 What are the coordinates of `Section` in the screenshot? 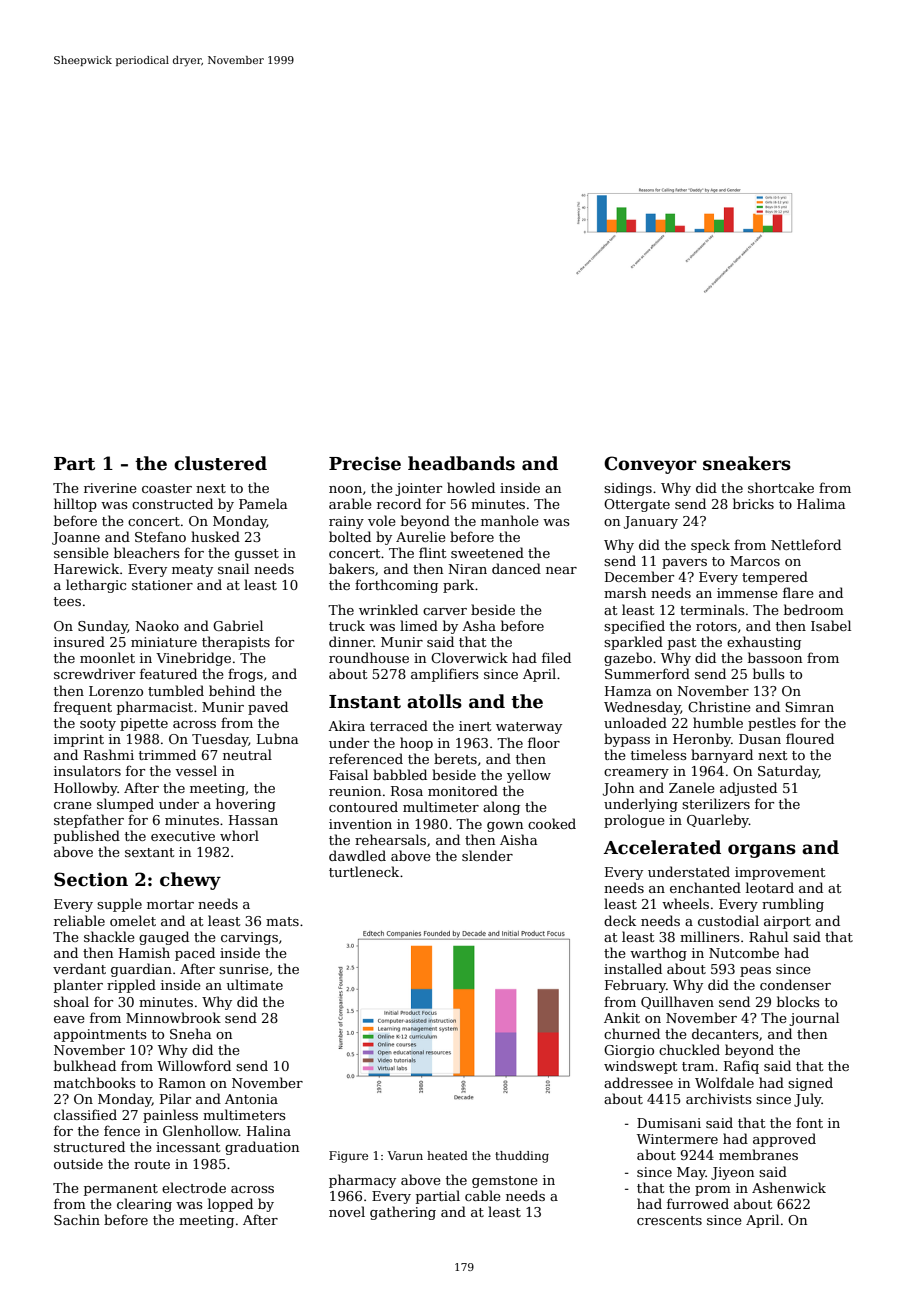 It's located at (91, 879).
